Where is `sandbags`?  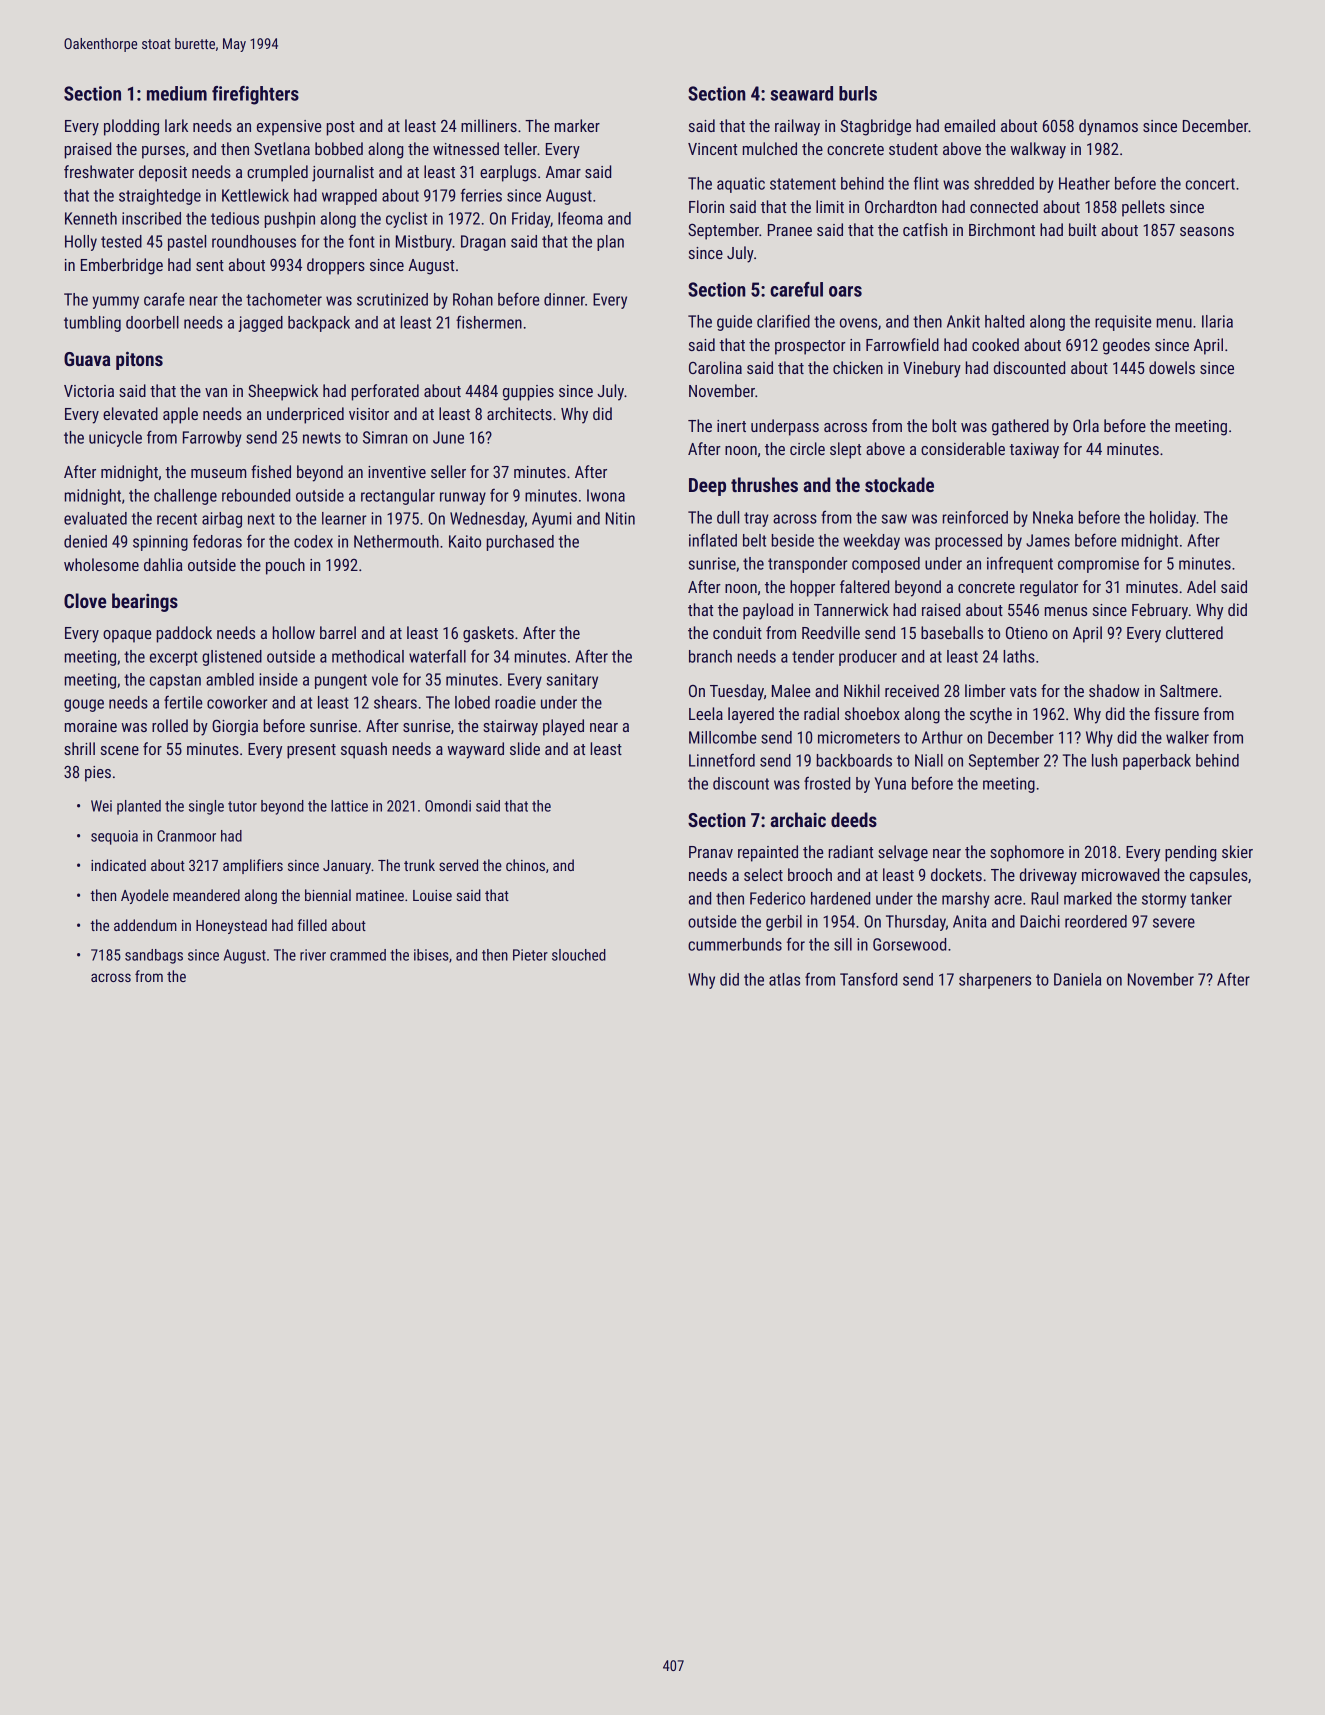 sandbags is located at coordinates (154, 956).
